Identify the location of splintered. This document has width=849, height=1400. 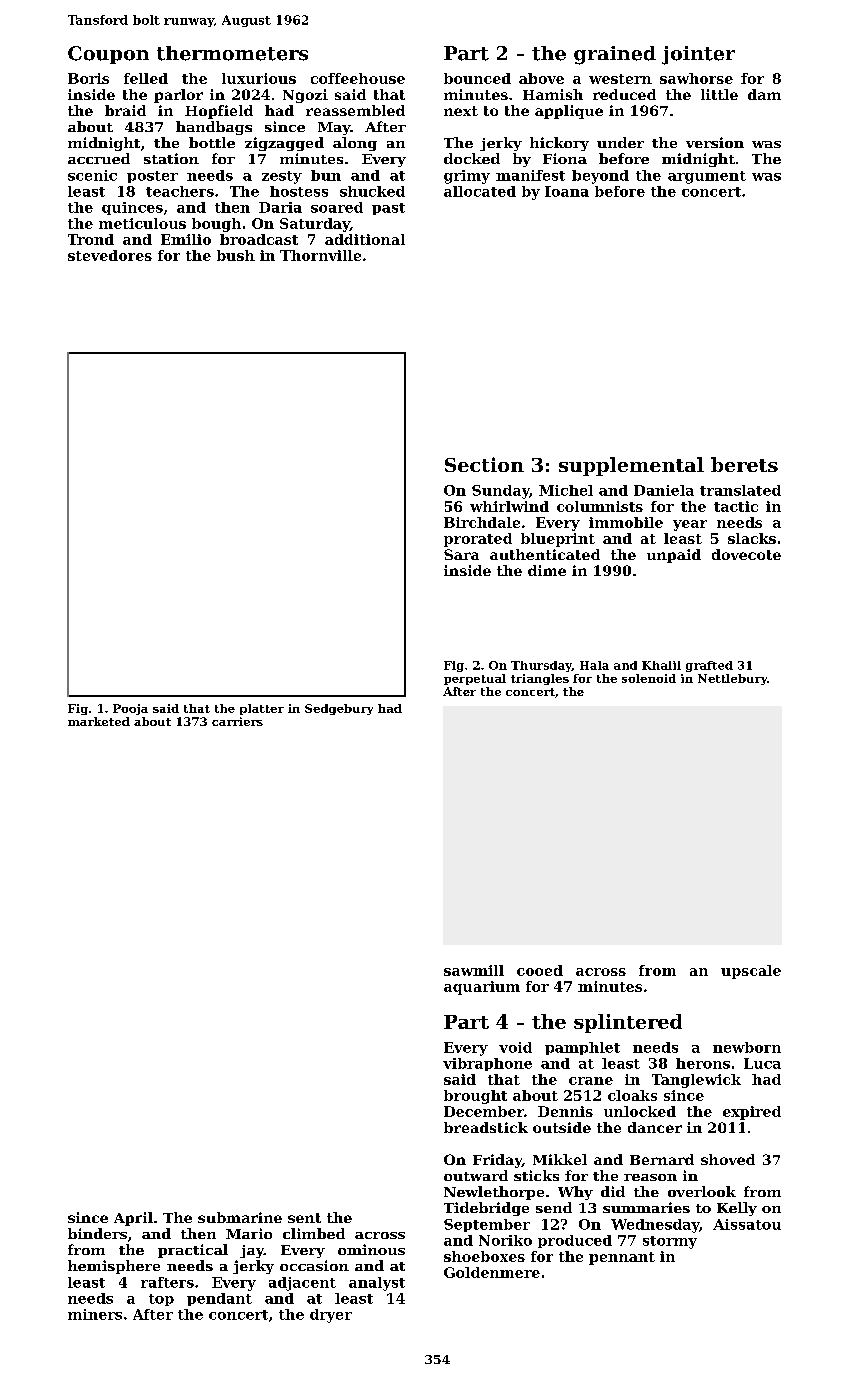
(628, 1023).
